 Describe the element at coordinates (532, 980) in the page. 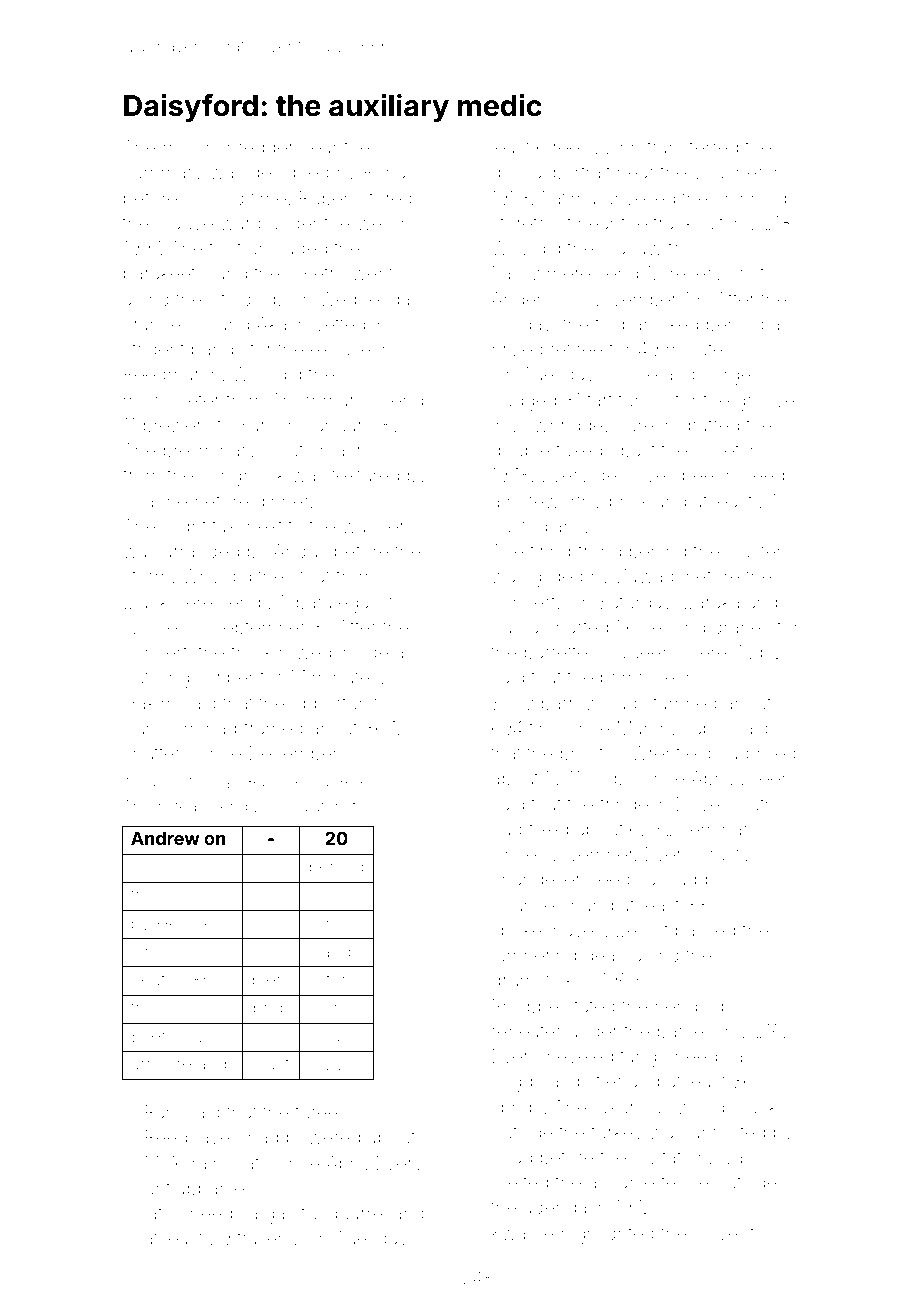

I see `drumstick` at that location.
